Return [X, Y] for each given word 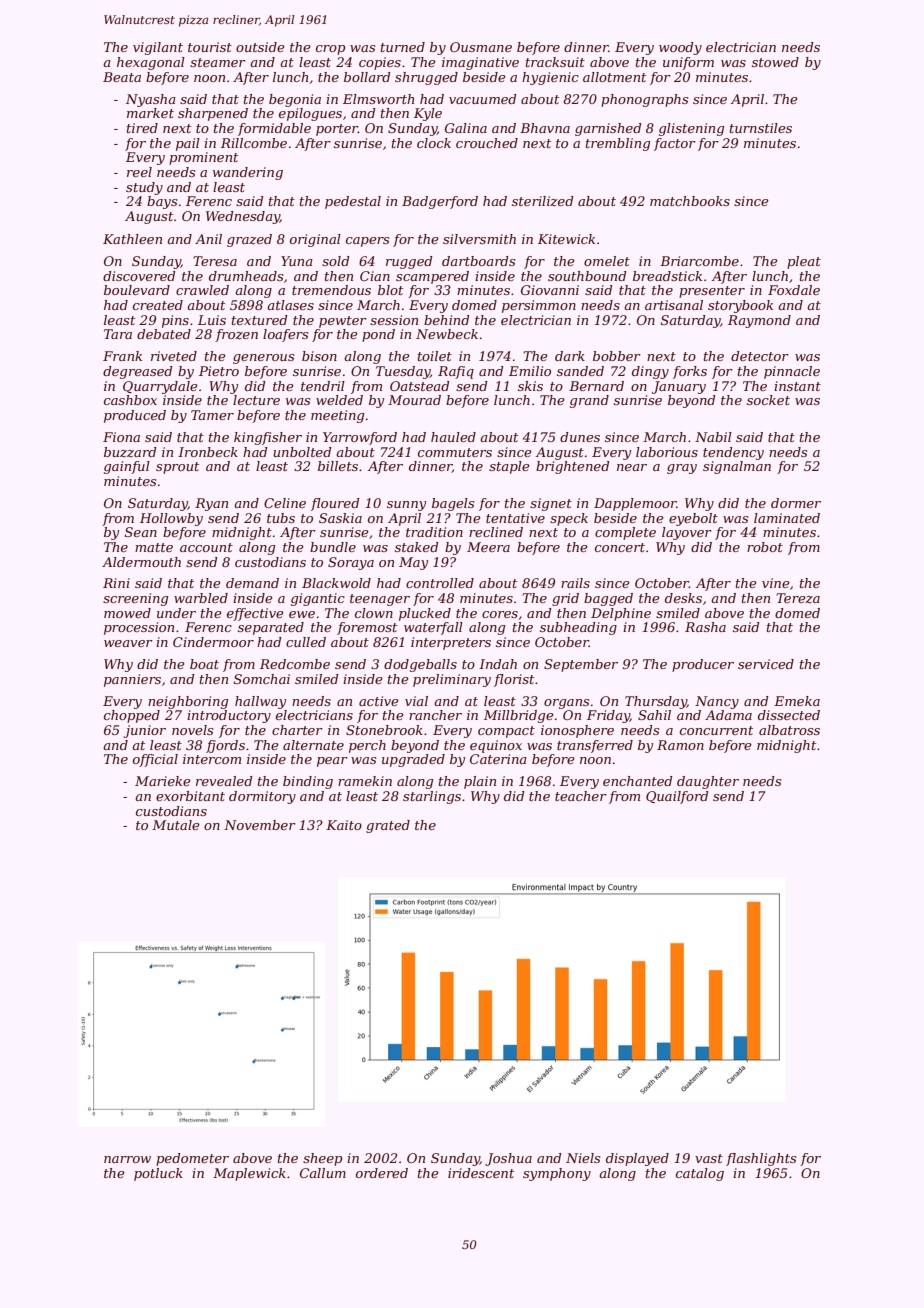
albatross [789, 730]
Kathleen [132, 239]
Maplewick [249, 1174]
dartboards [478, 261]
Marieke [163, 781]
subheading [578, 628]
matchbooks [690, 201]
